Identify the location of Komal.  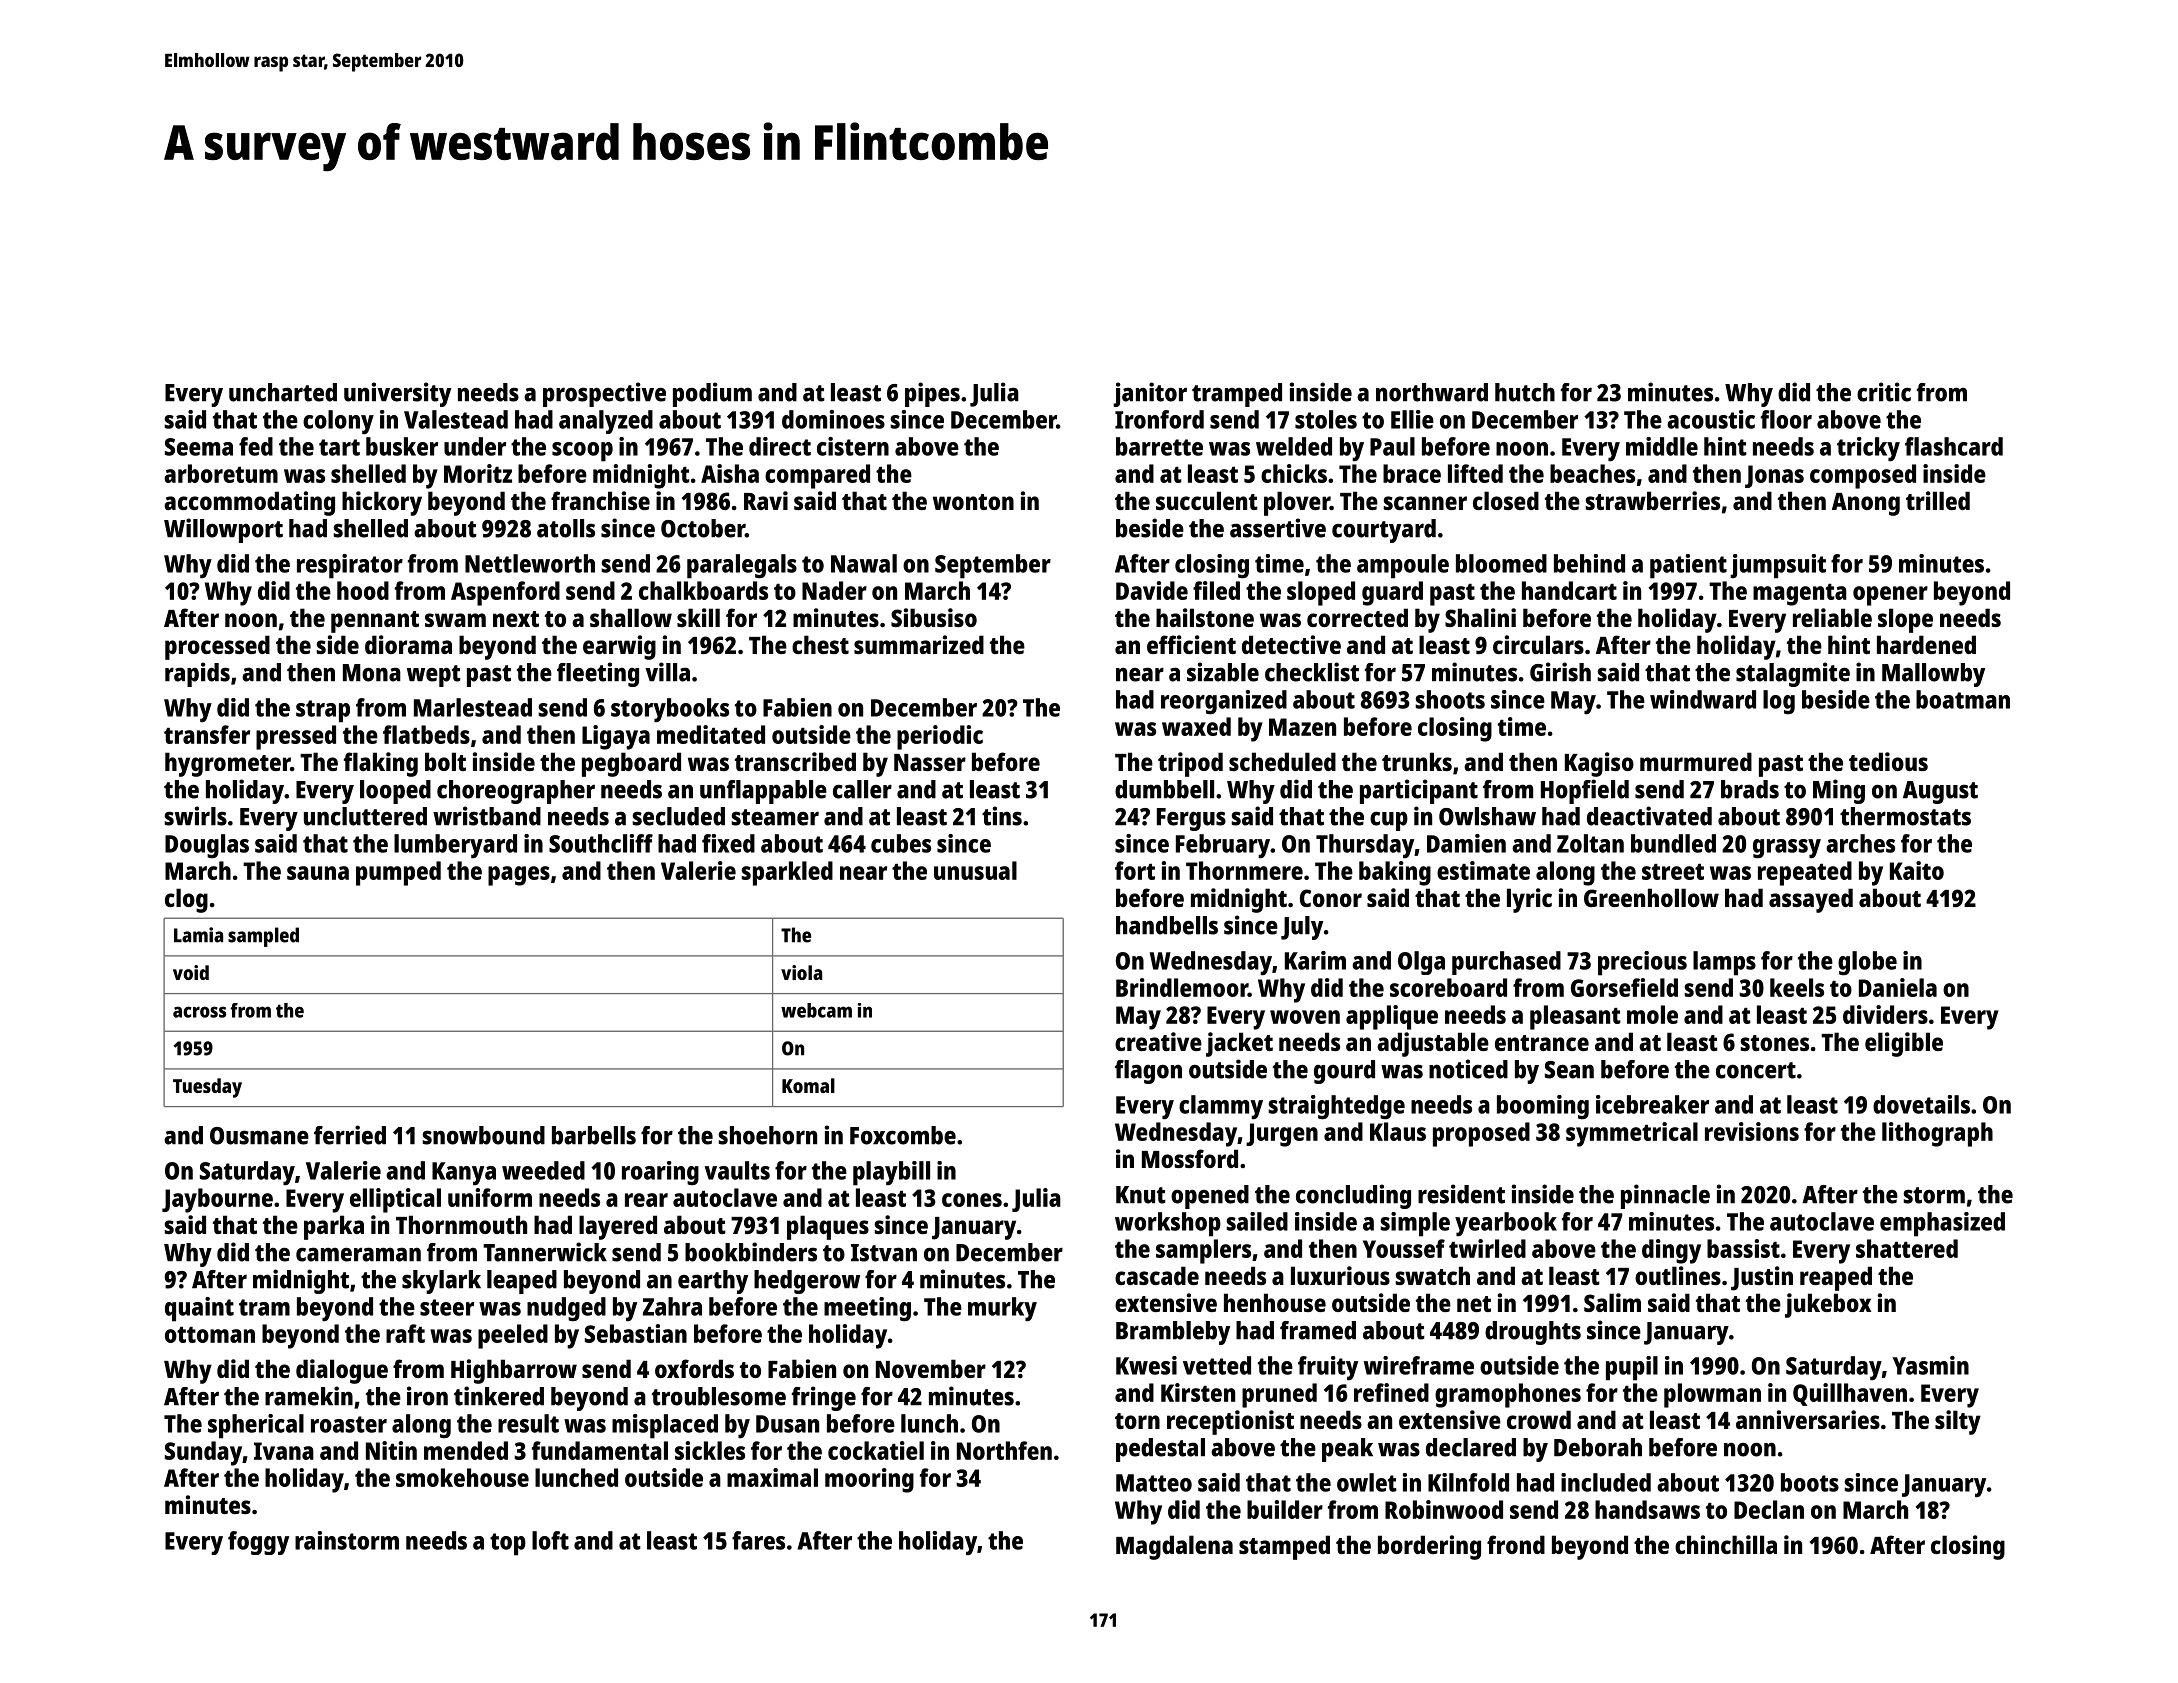
(808, 1085).
